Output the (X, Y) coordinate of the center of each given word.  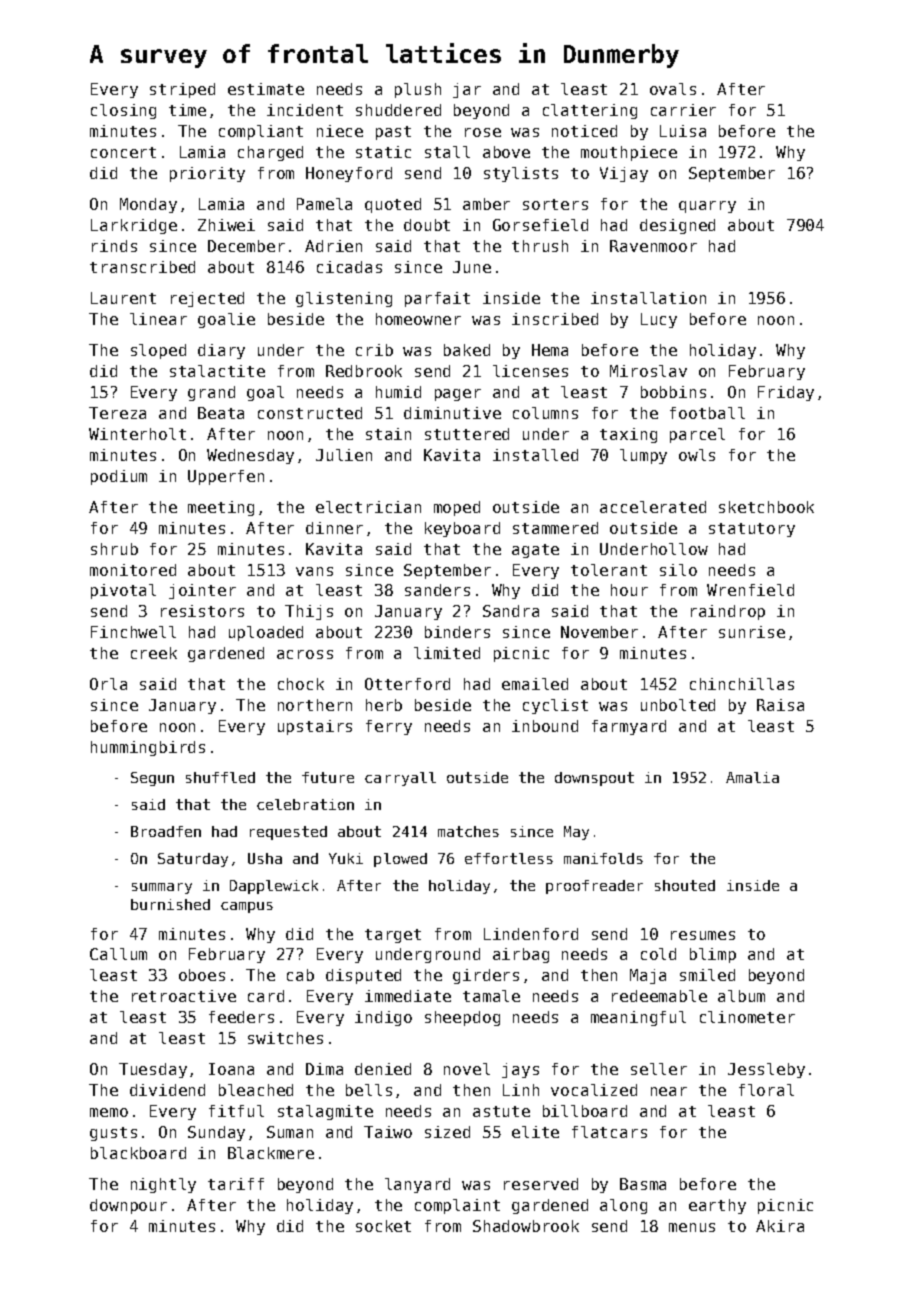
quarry (707, 207)
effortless (509, 858)
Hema (550, 350)
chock (301, 684)
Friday (786, 393)
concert (123, 152)
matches (468, 831)
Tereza (117, 413)
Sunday (216, 1133)
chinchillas (742, 684)
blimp (713, 955)
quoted (393, 205)
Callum (118, 954)
